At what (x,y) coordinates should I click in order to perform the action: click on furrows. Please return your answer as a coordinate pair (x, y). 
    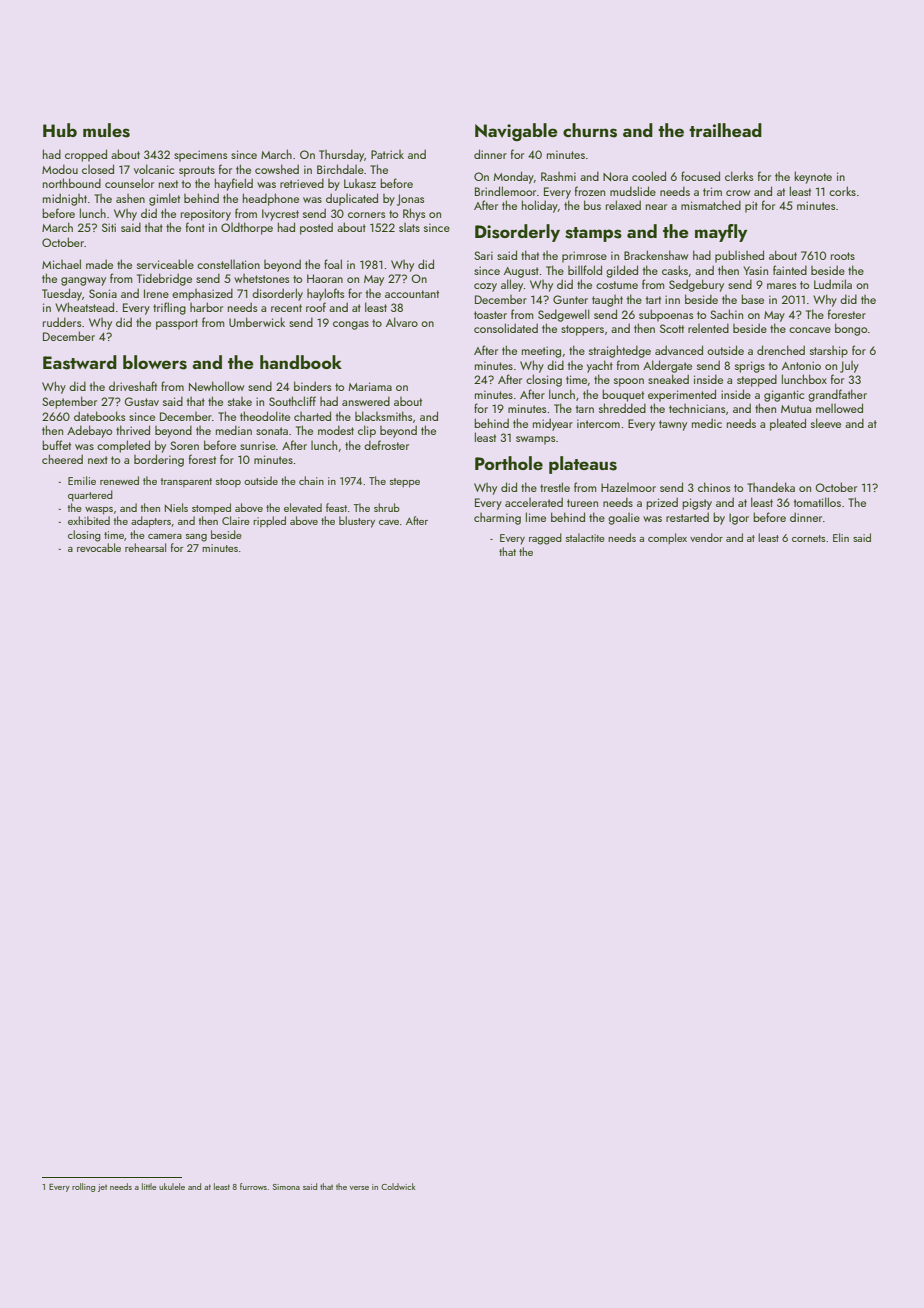
    Looking at the image, I should click on (253, 1186).
